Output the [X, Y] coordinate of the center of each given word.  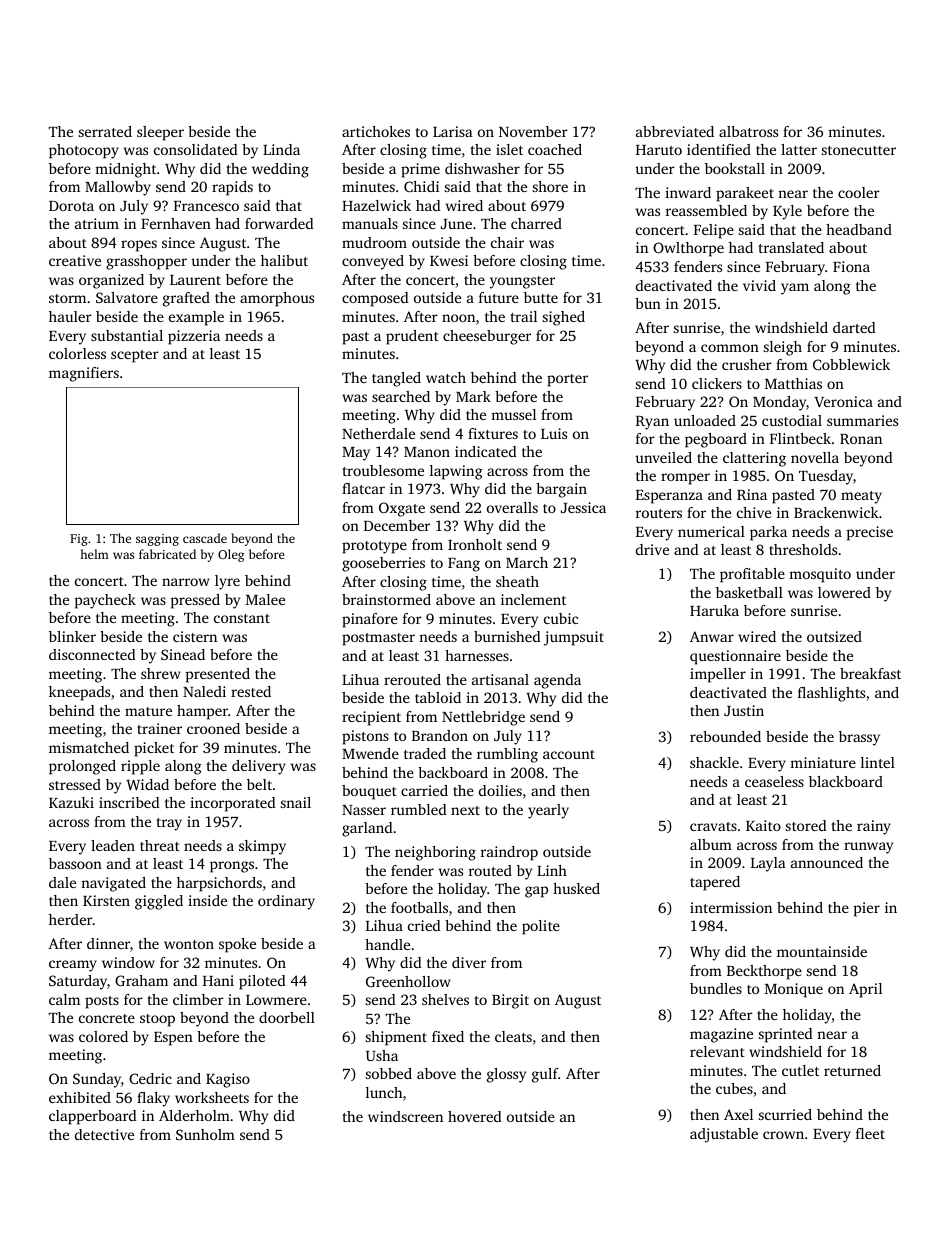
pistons [365, 737]
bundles [716, 988]
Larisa [453, 131]
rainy [874, 827]
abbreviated [675, 131]
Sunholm [205, 1134]
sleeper [160, 133]
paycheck [105, 601]
